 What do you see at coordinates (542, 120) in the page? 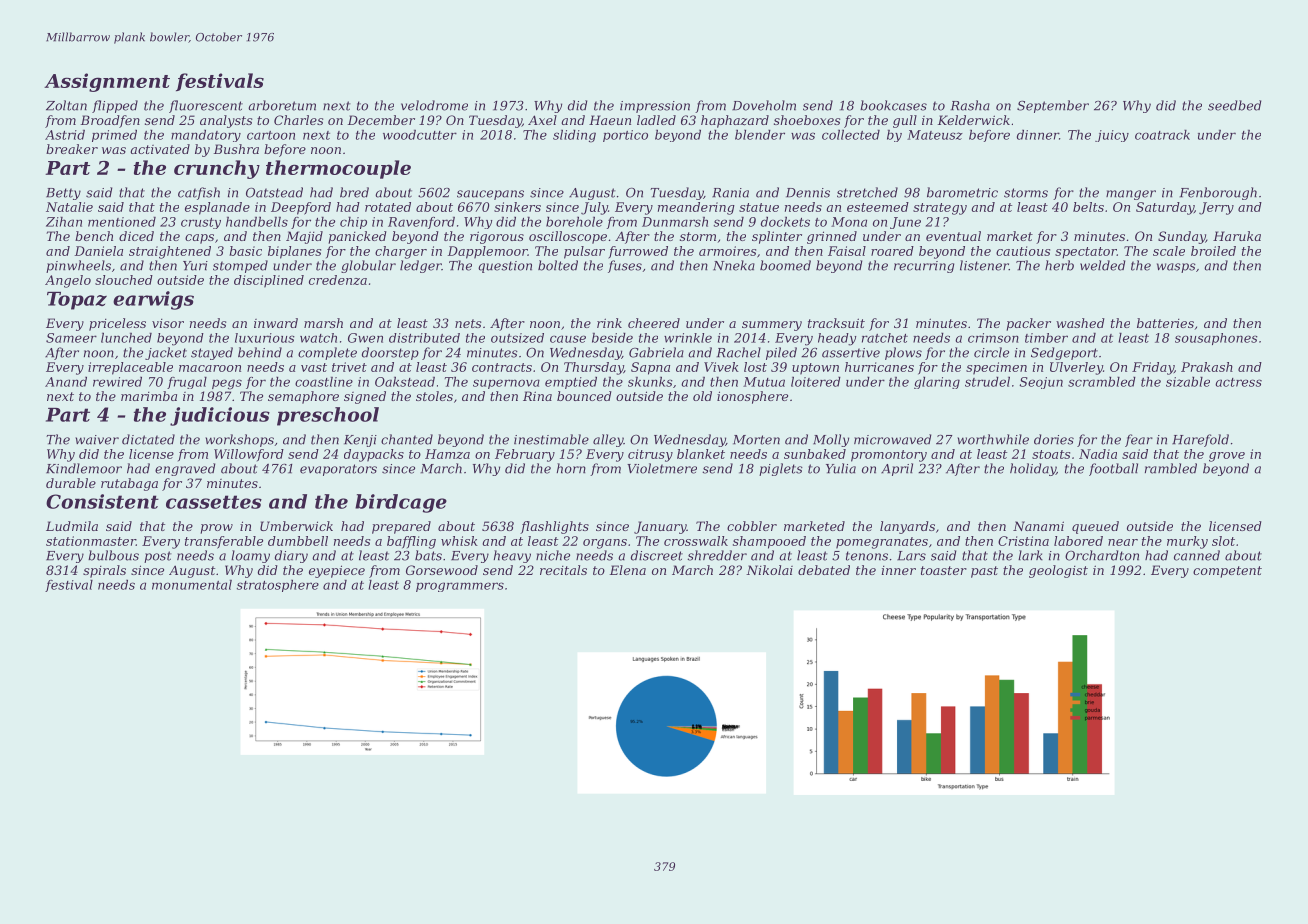
I see `Axel` at bounding box center [542, 120].
